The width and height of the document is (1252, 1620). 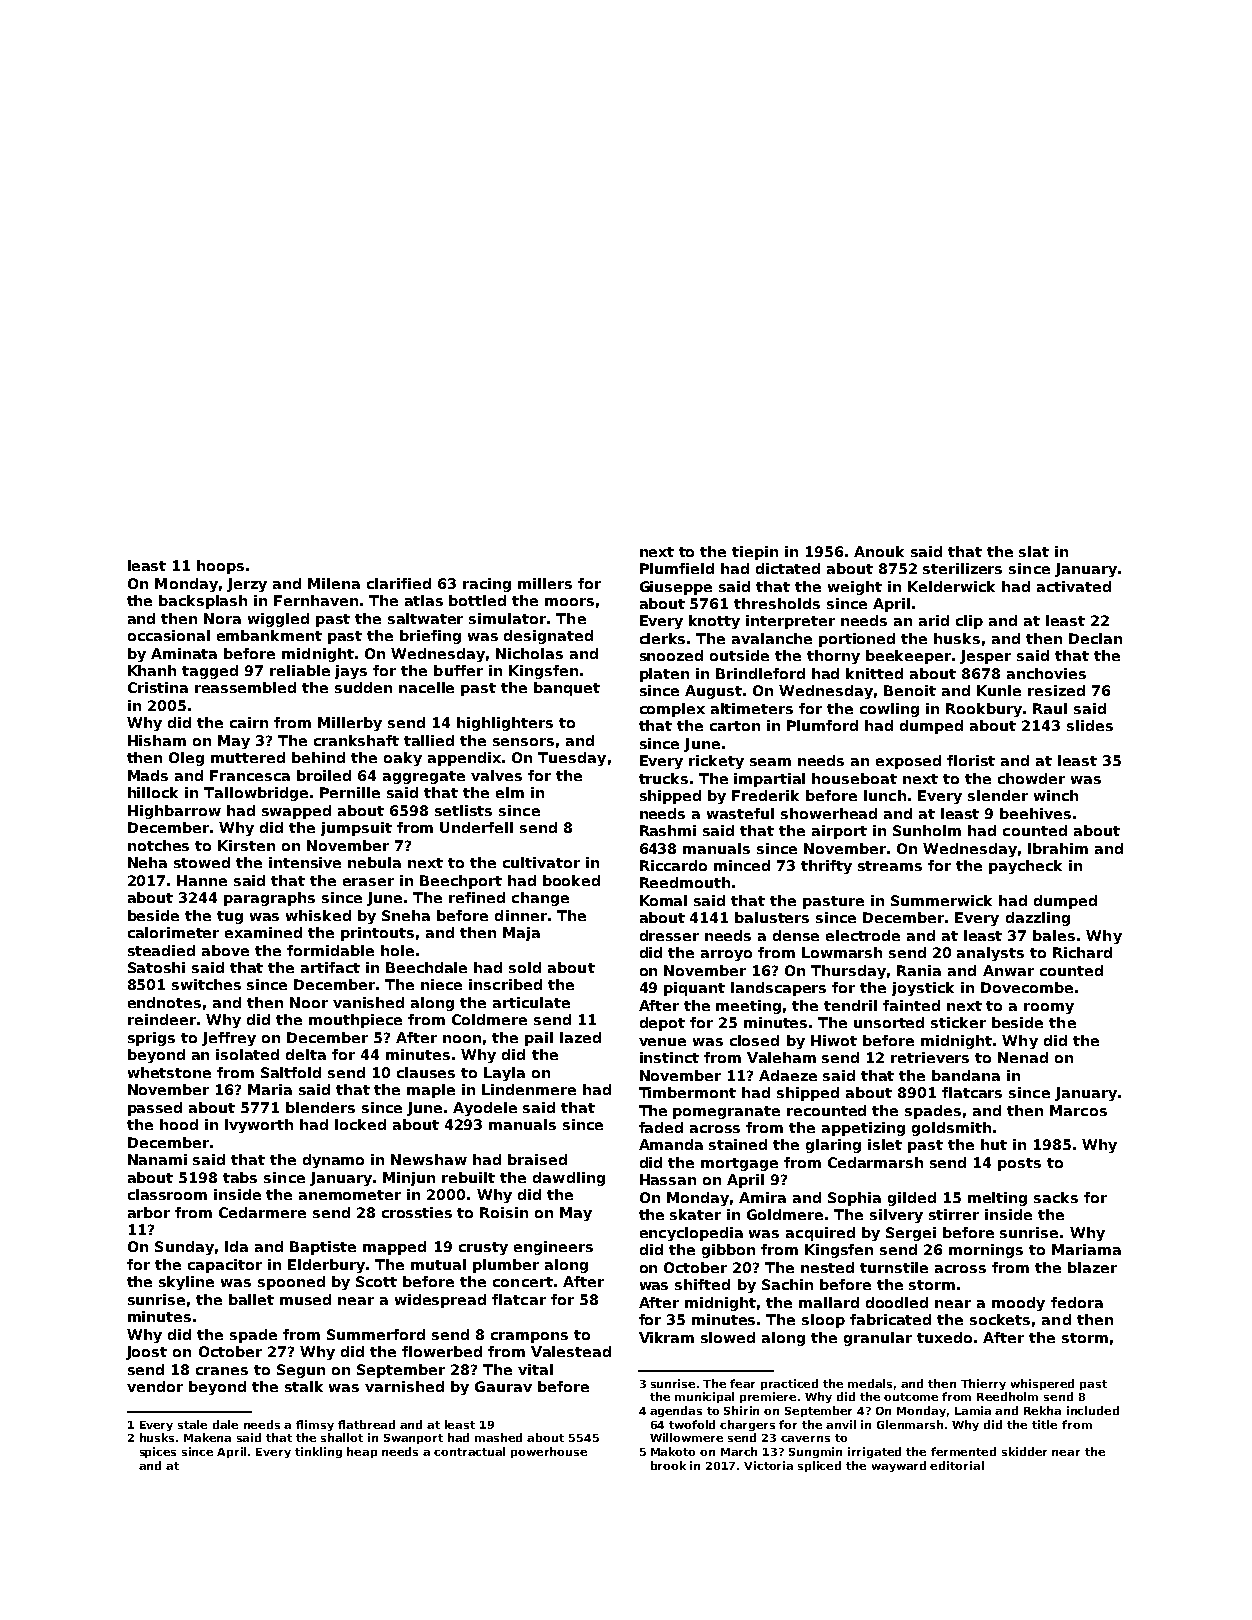 I want to click on editorial, so click(x=957, y=1465).
